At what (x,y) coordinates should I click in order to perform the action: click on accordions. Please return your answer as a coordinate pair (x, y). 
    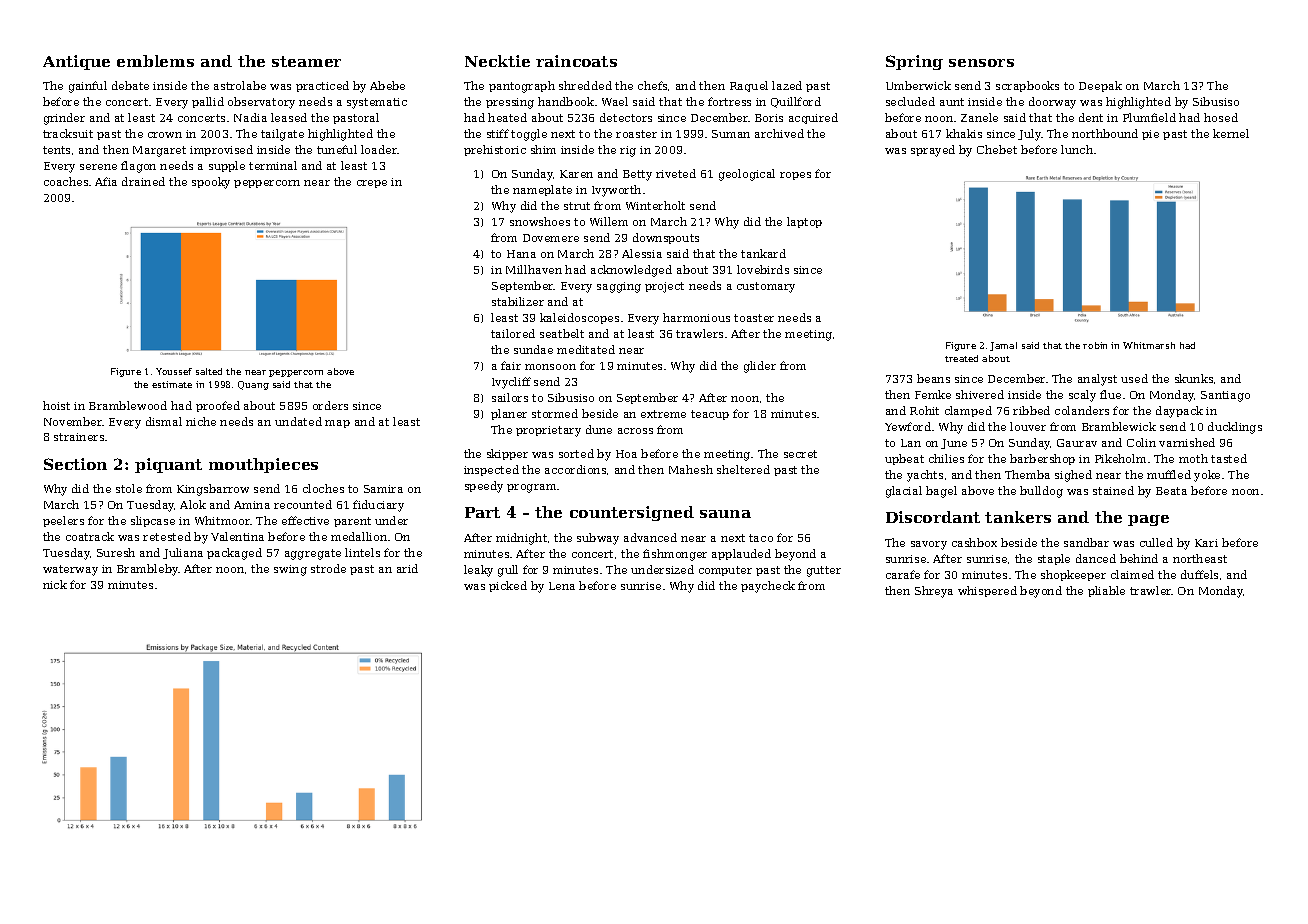
    Looking at the image, I should click on (575, 469).
